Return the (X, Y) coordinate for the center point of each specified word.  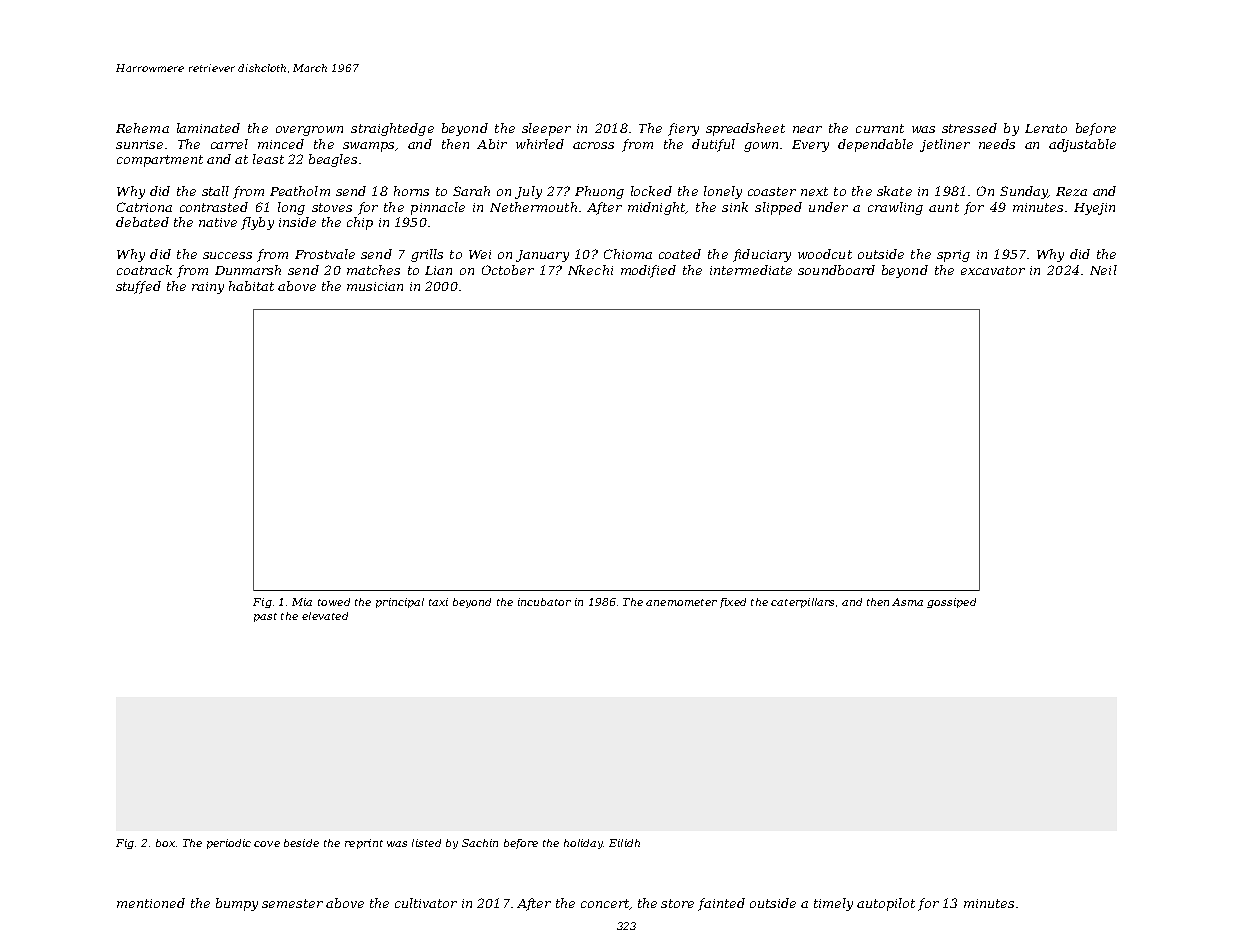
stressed (969, 128)
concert (605, 903)
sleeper (546, 129)
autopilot (886, 904)
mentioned (151, 903)
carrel (229, 144)
